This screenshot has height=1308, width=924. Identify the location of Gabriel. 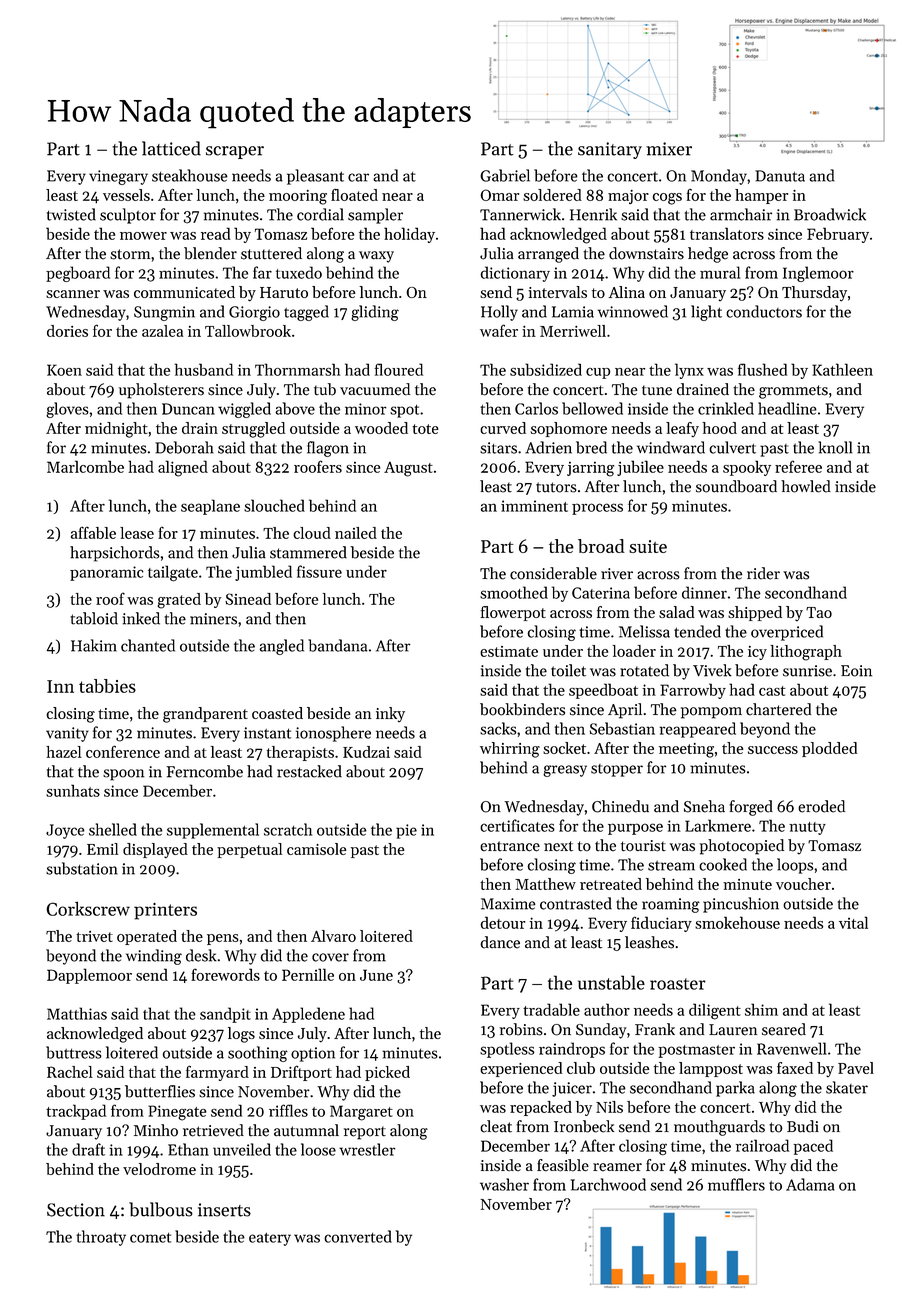
(505, 175).
